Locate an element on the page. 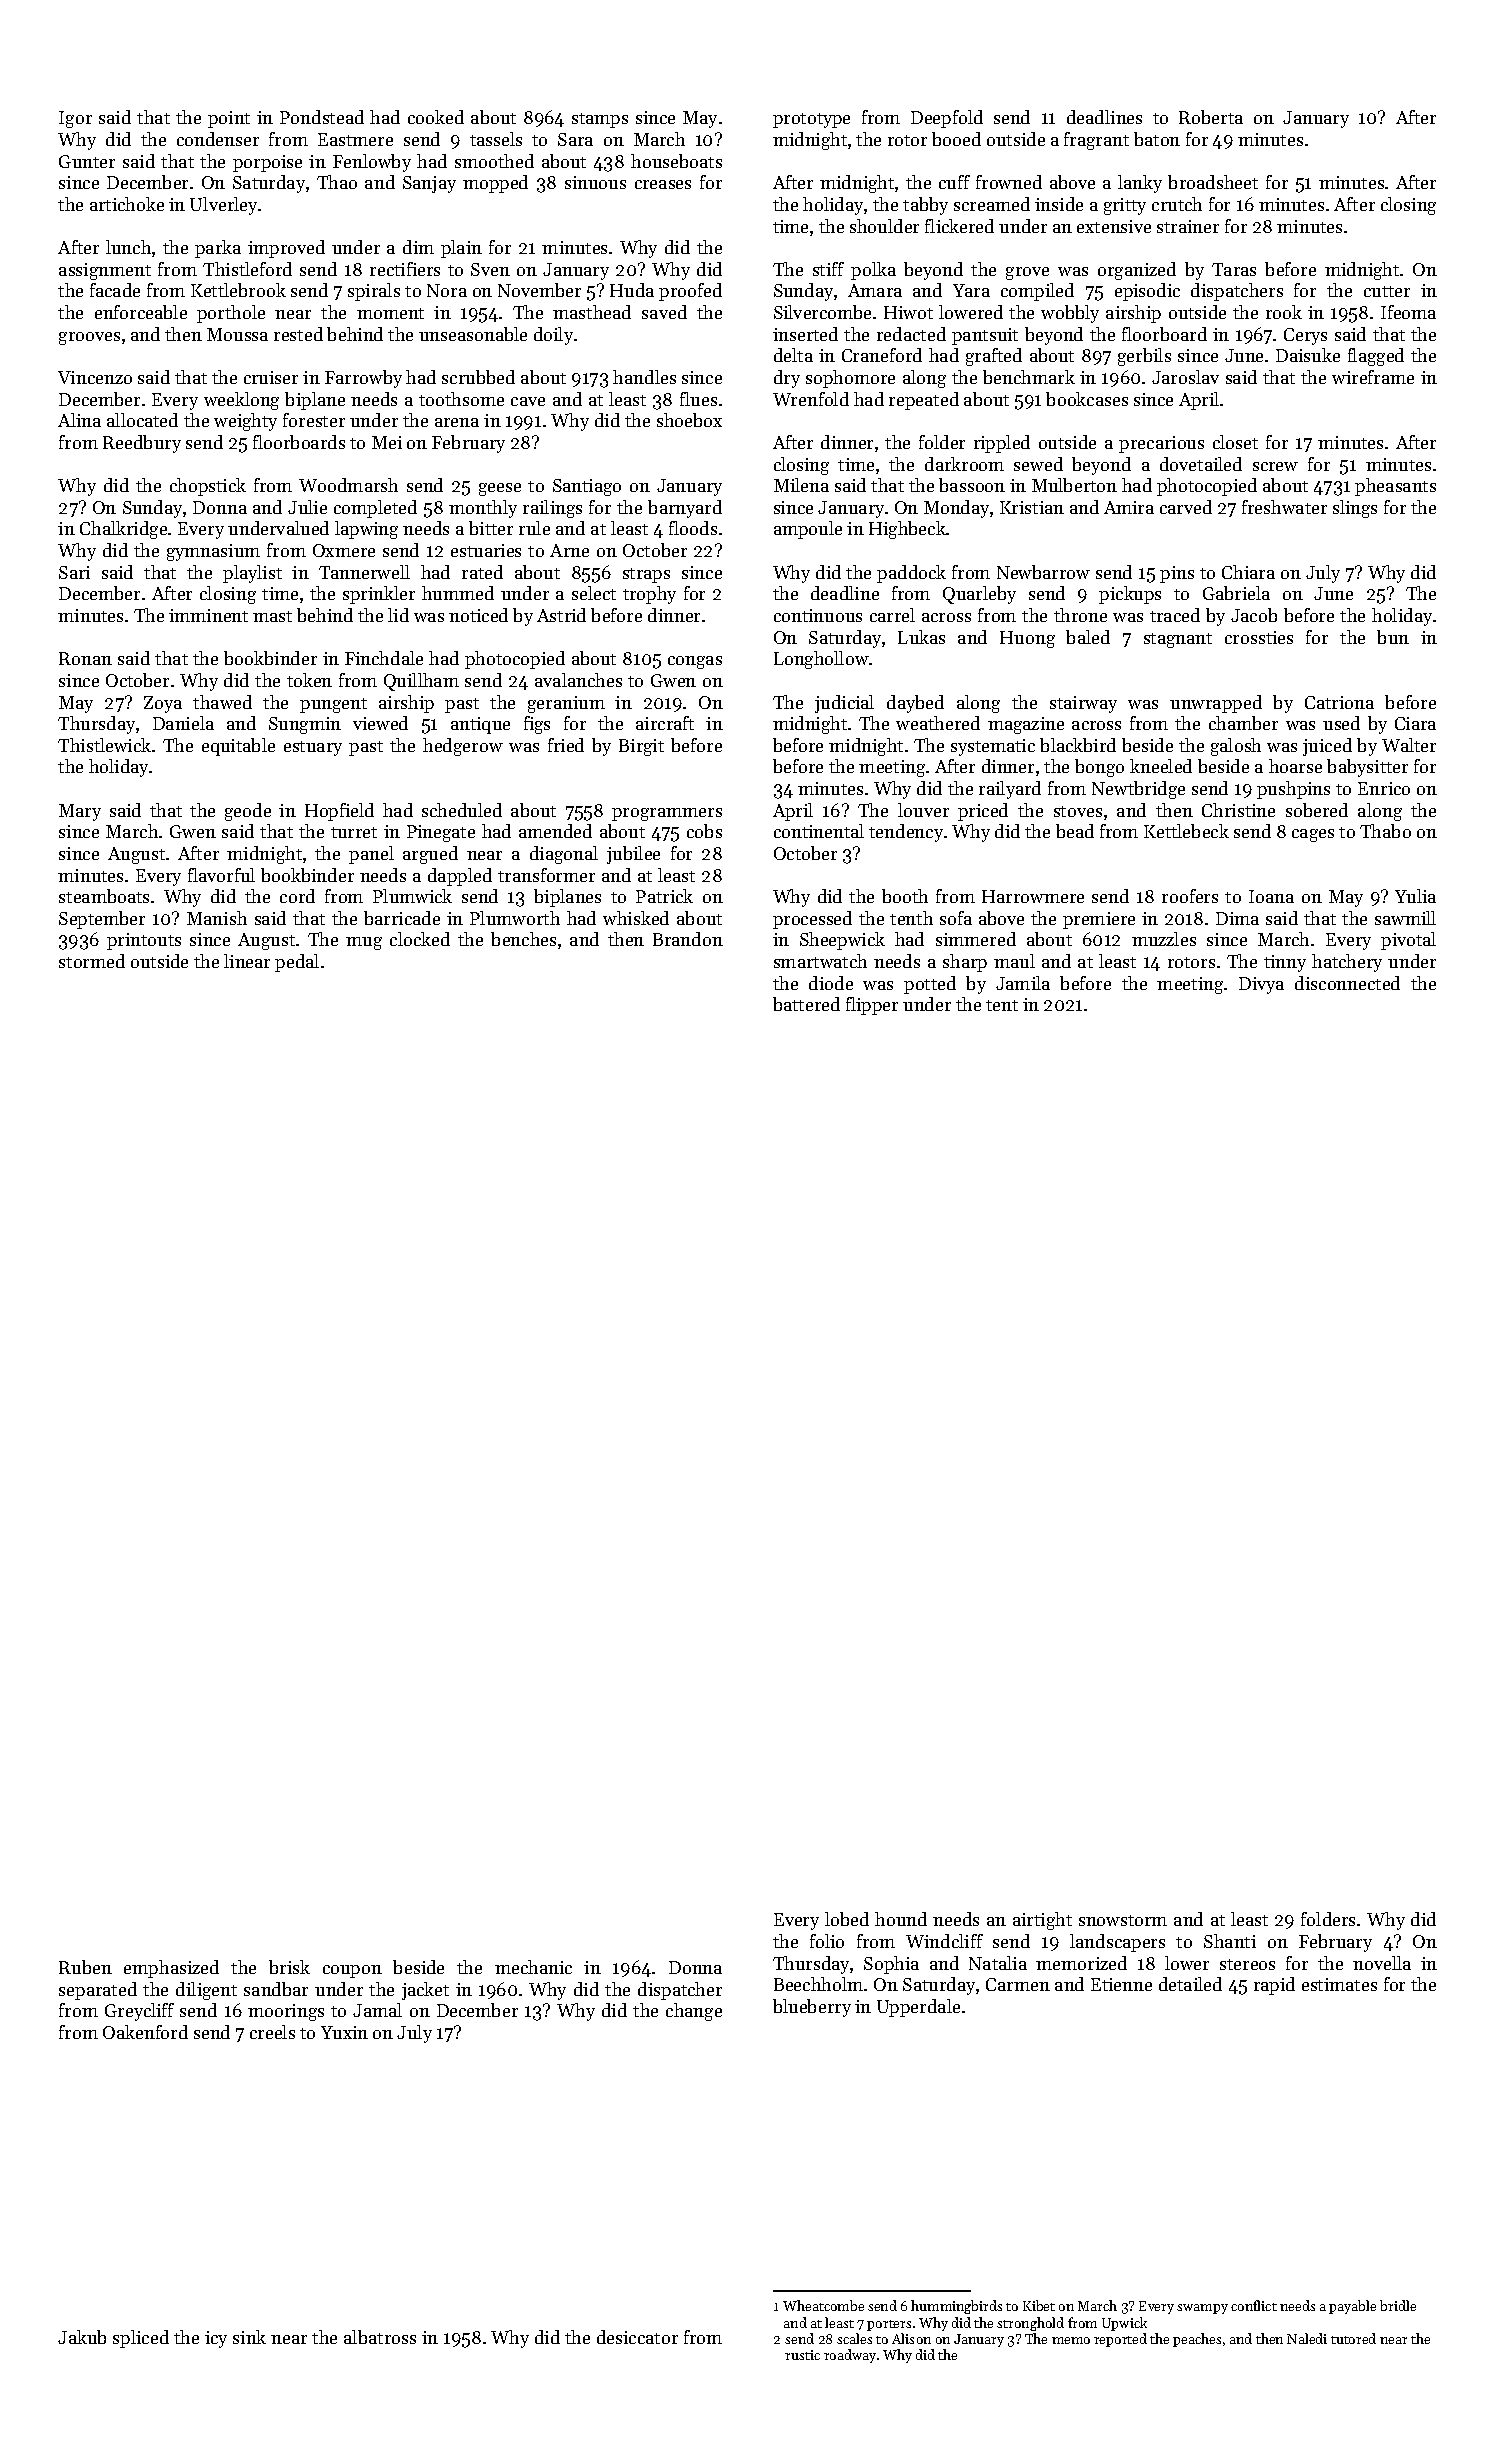 The image size is (1496, 2464). token is located at coordinates (309, 680).
